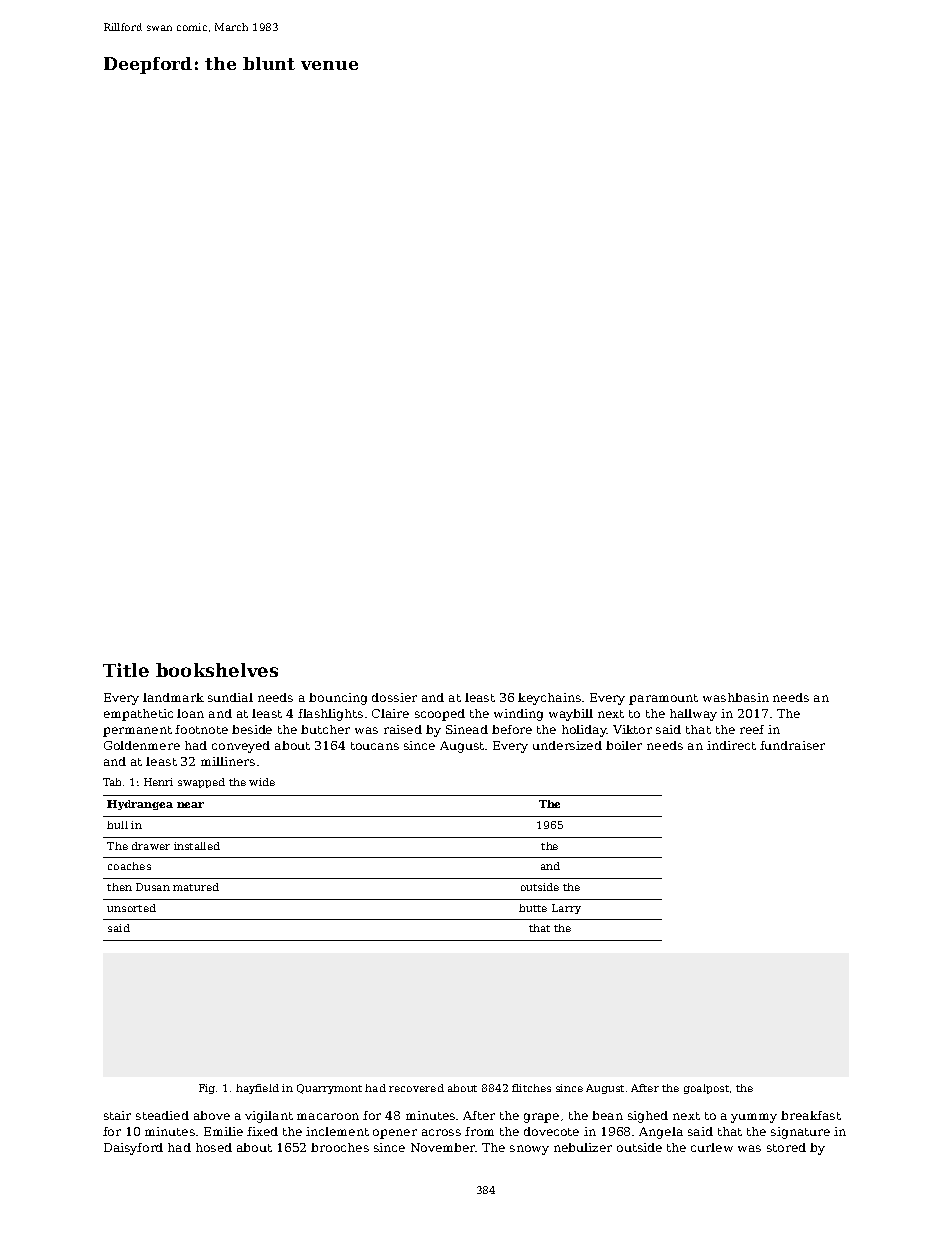  Describe the element at coordinates (212, 1115) in the document. I see `above` at that location.
